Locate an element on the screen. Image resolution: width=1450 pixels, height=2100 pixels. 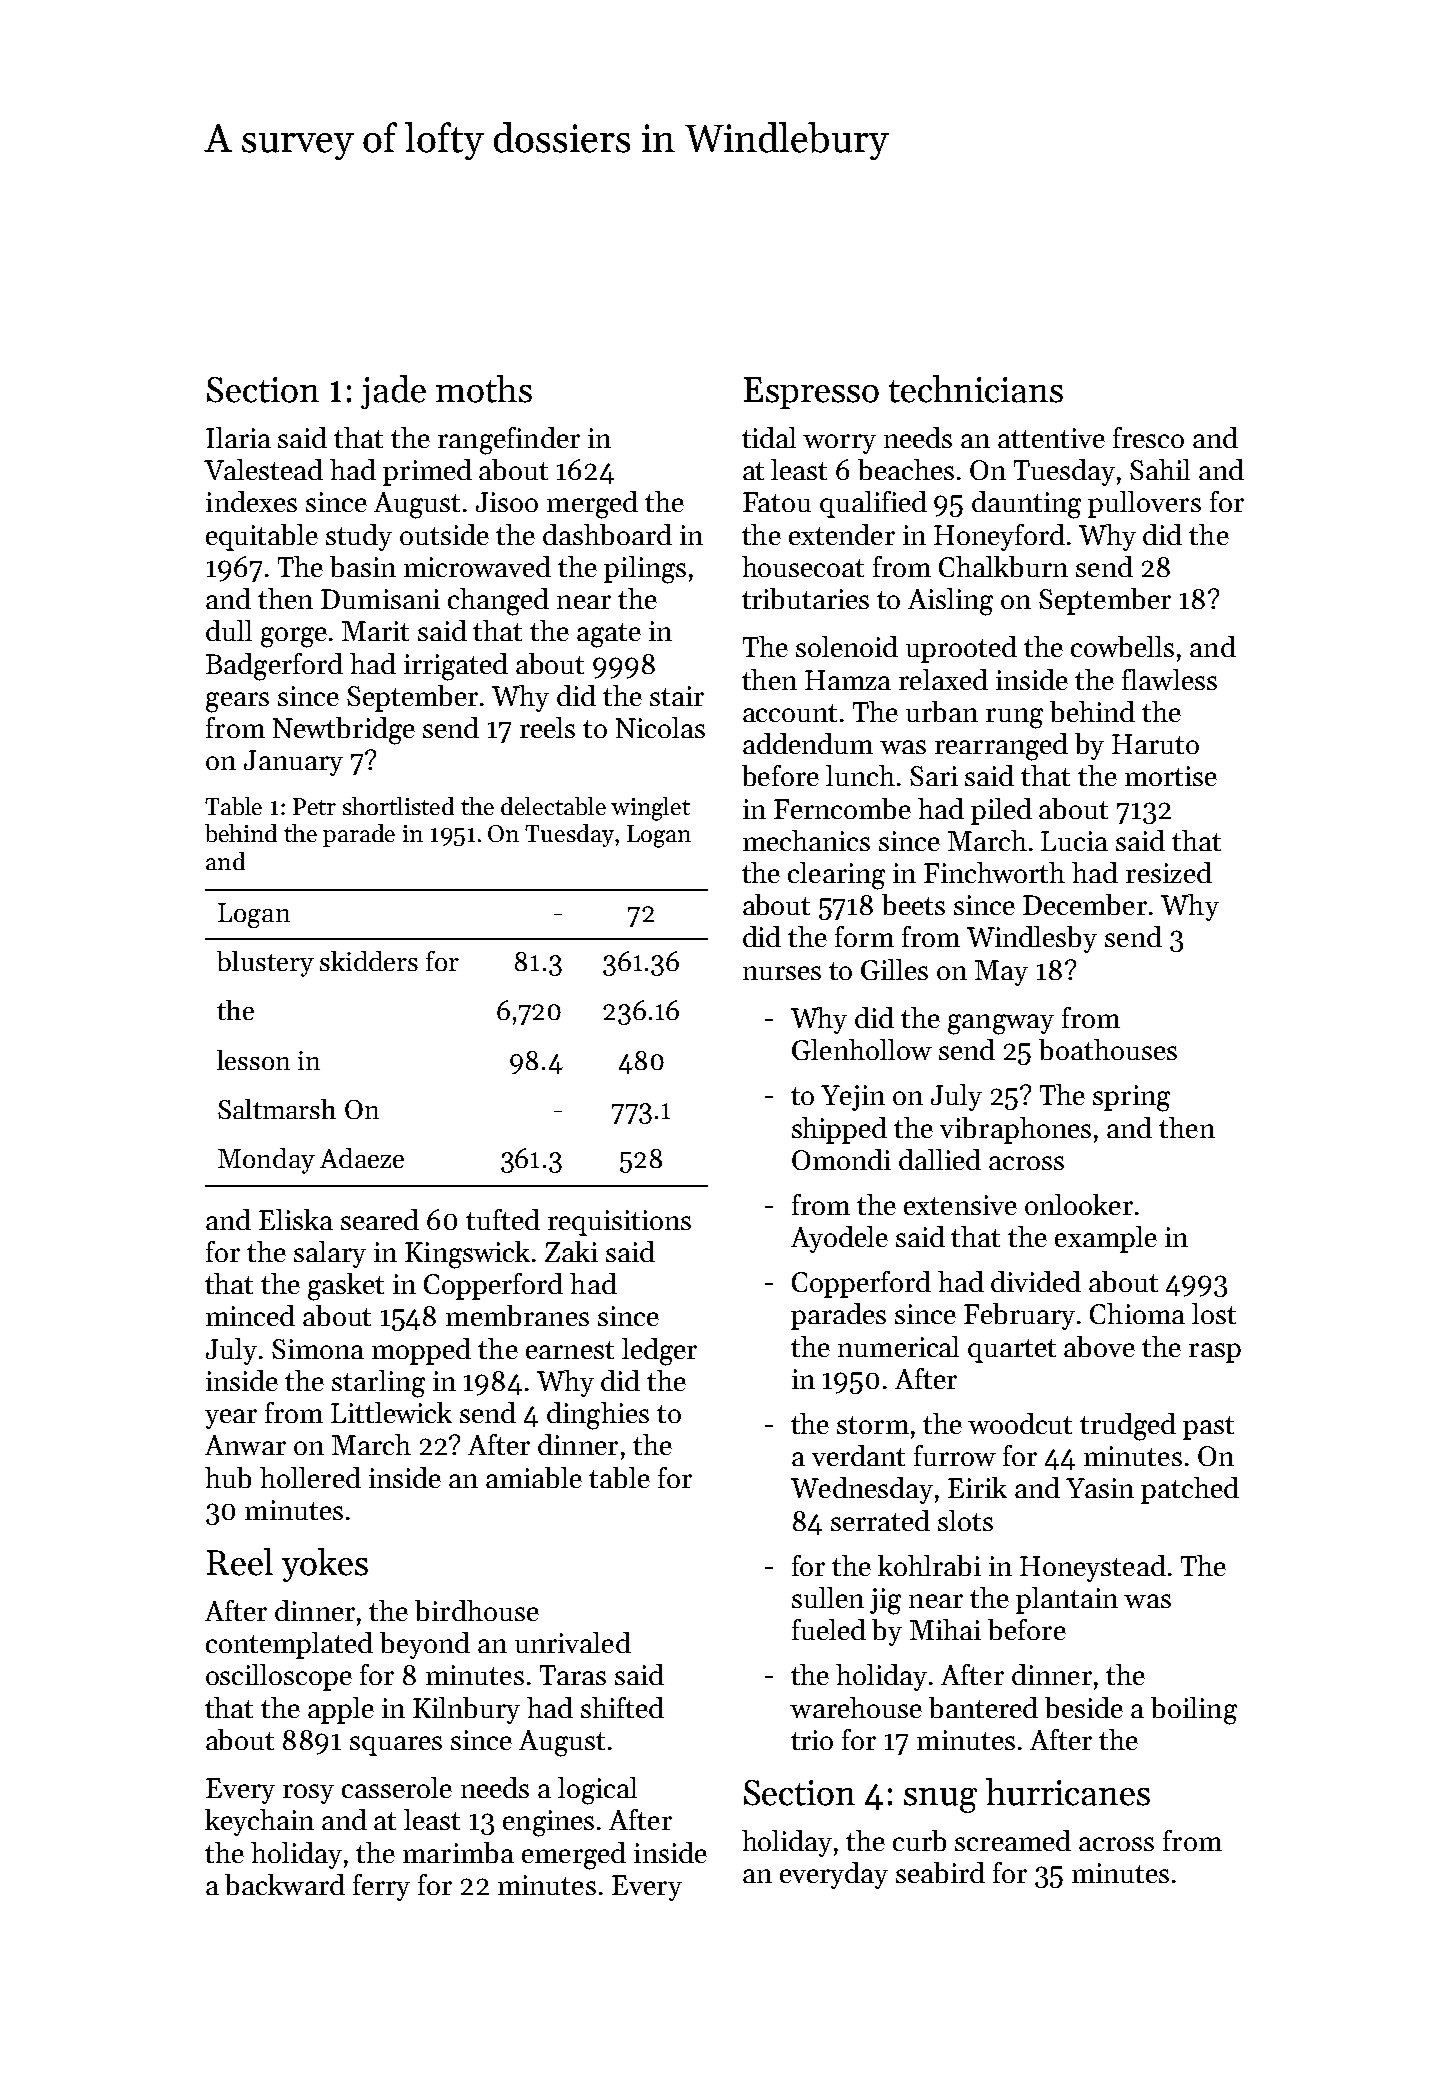
storm is located at coordinates (873, 1425).
